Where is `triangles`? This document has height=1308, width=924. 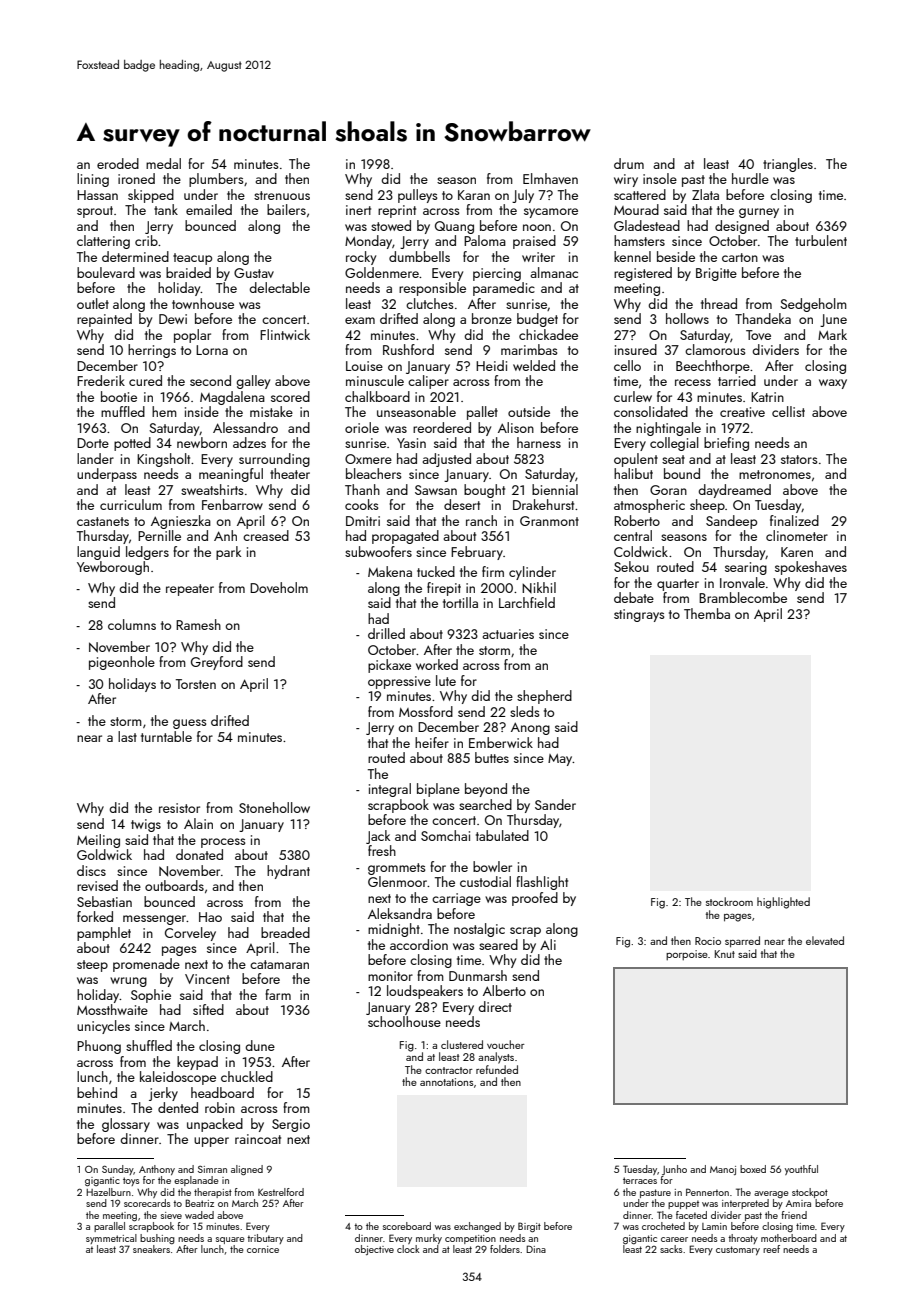
triangles is located at coordinates (788, 165).
